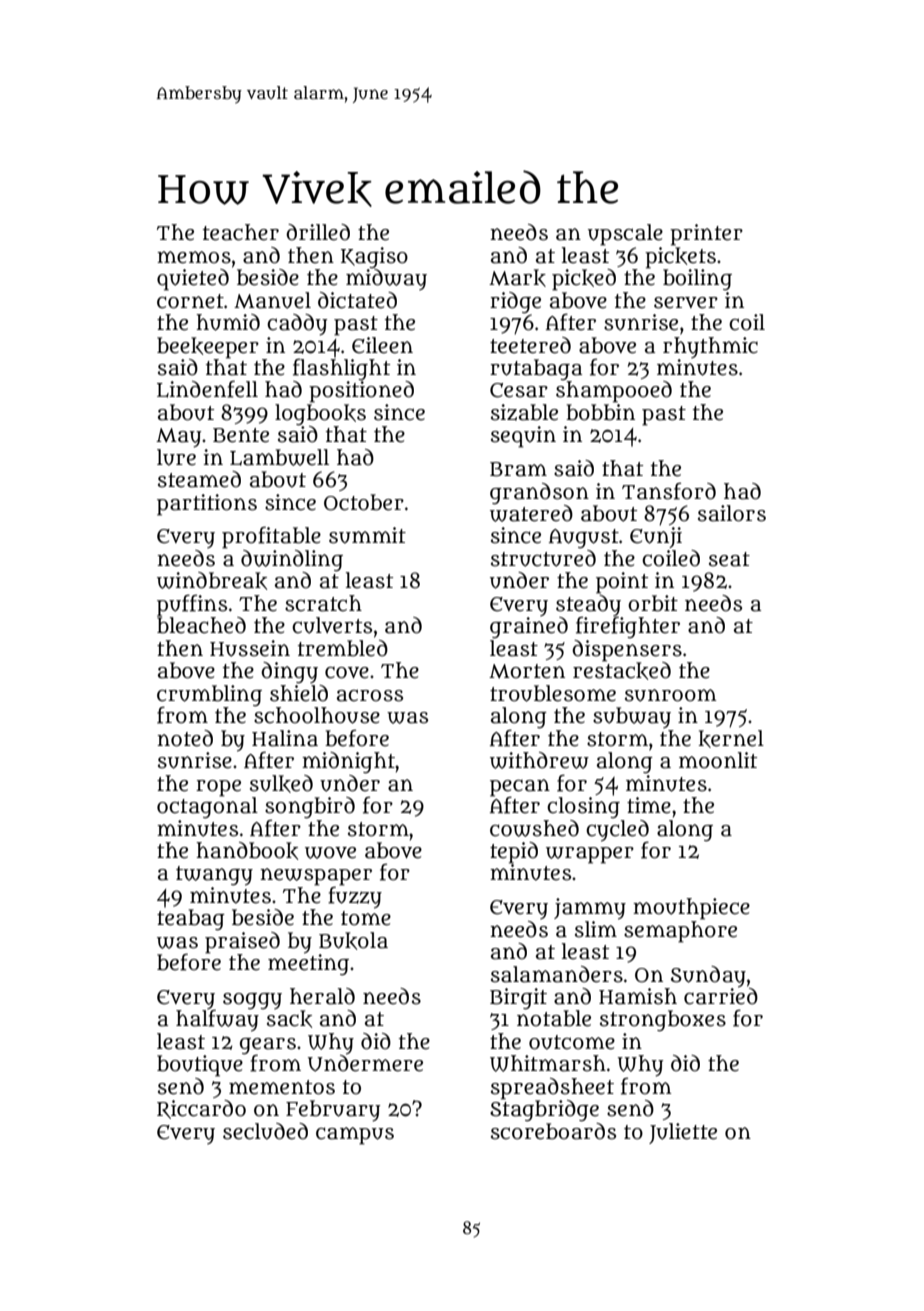 This document has height=1311, width=924. What do you see at coordinates (355, 1136) in the document?
I see `campus` at bounding box center [355, 1136].
